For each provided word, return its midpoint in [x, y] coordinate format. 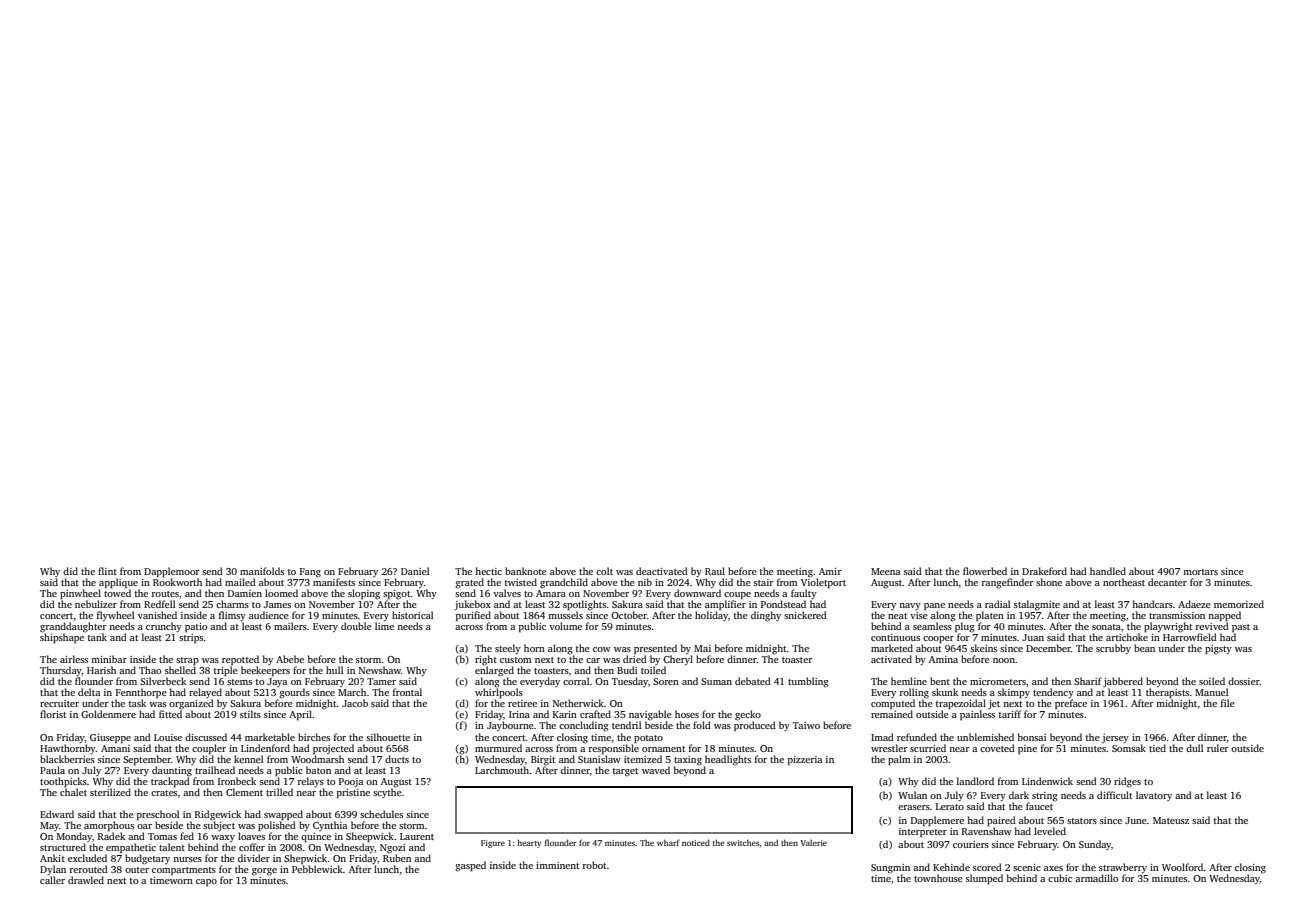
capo [206, 882]
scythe [387, 793]
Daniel [415, 571]
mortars [1200, 572]
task [137, 703]
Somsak [1129, 748]
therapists [1167, 693]
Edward [57, 814]
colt [604, 571]
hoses [687, 714]
